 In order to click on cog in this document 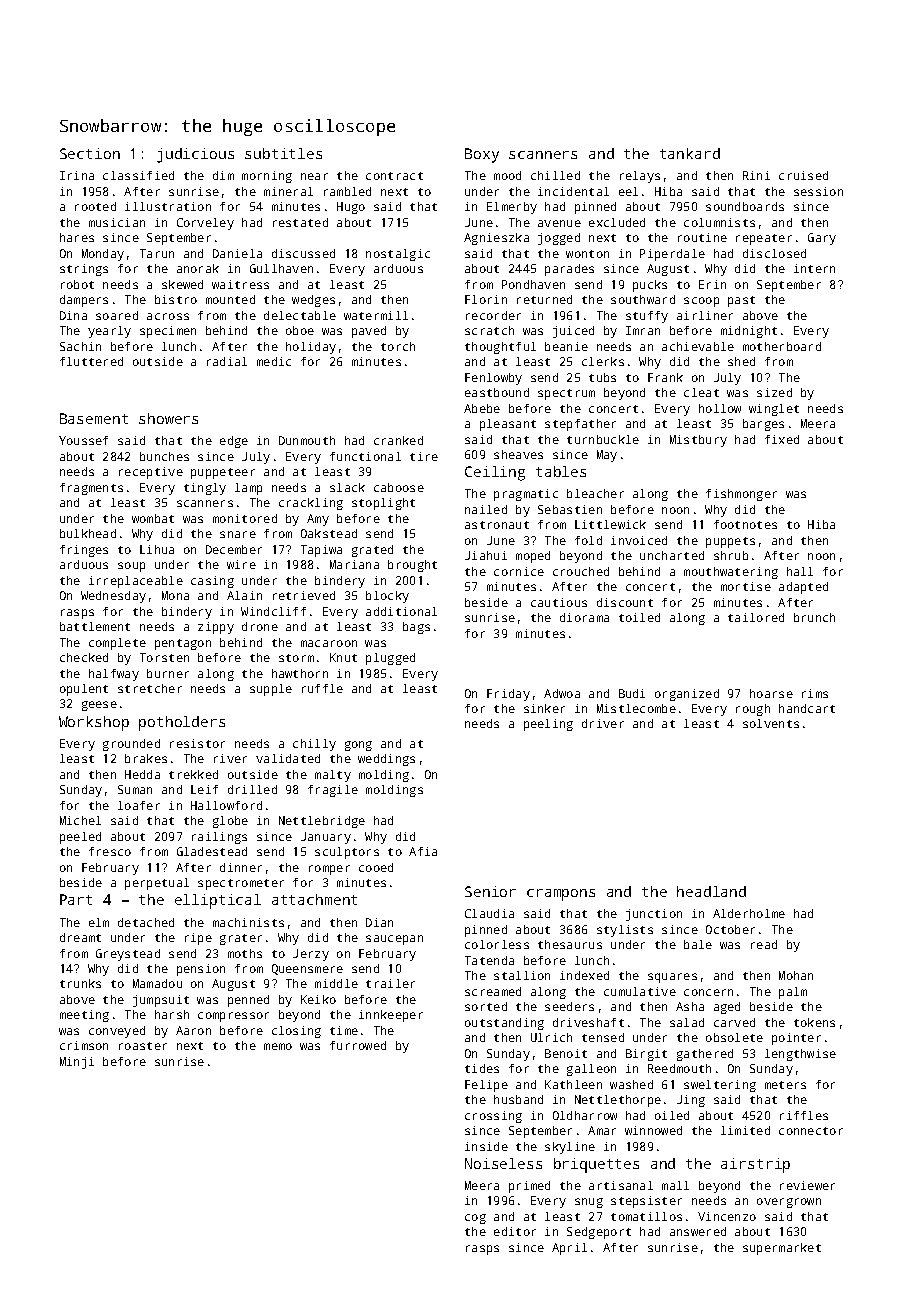, I will do `click(475, 1219)`.
